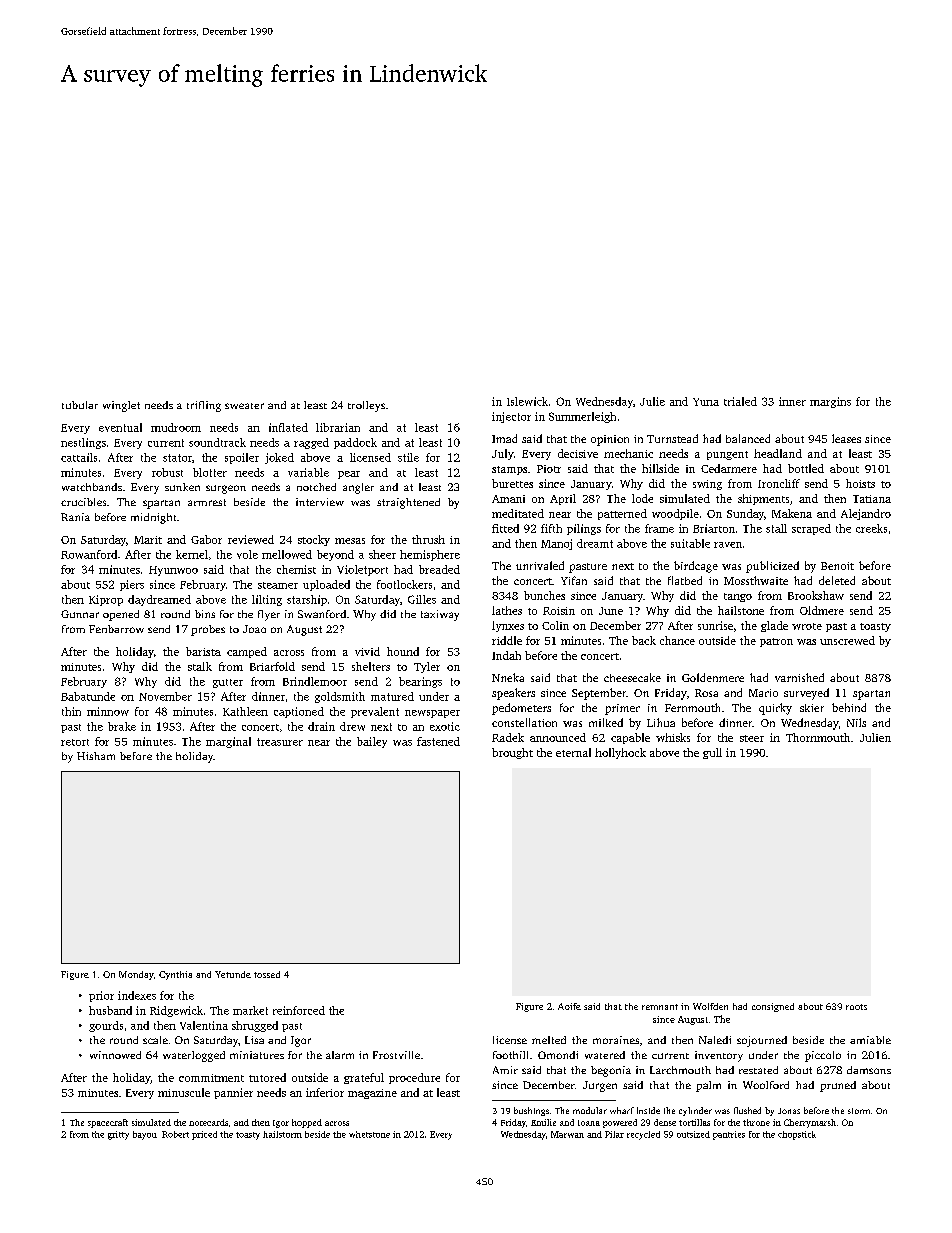 The height and width of the screenshot is (1233, 952). What do you see at coordinates (280, 742) in the screenshot?
I see `treasurer` at bounding box center [280, 742].
